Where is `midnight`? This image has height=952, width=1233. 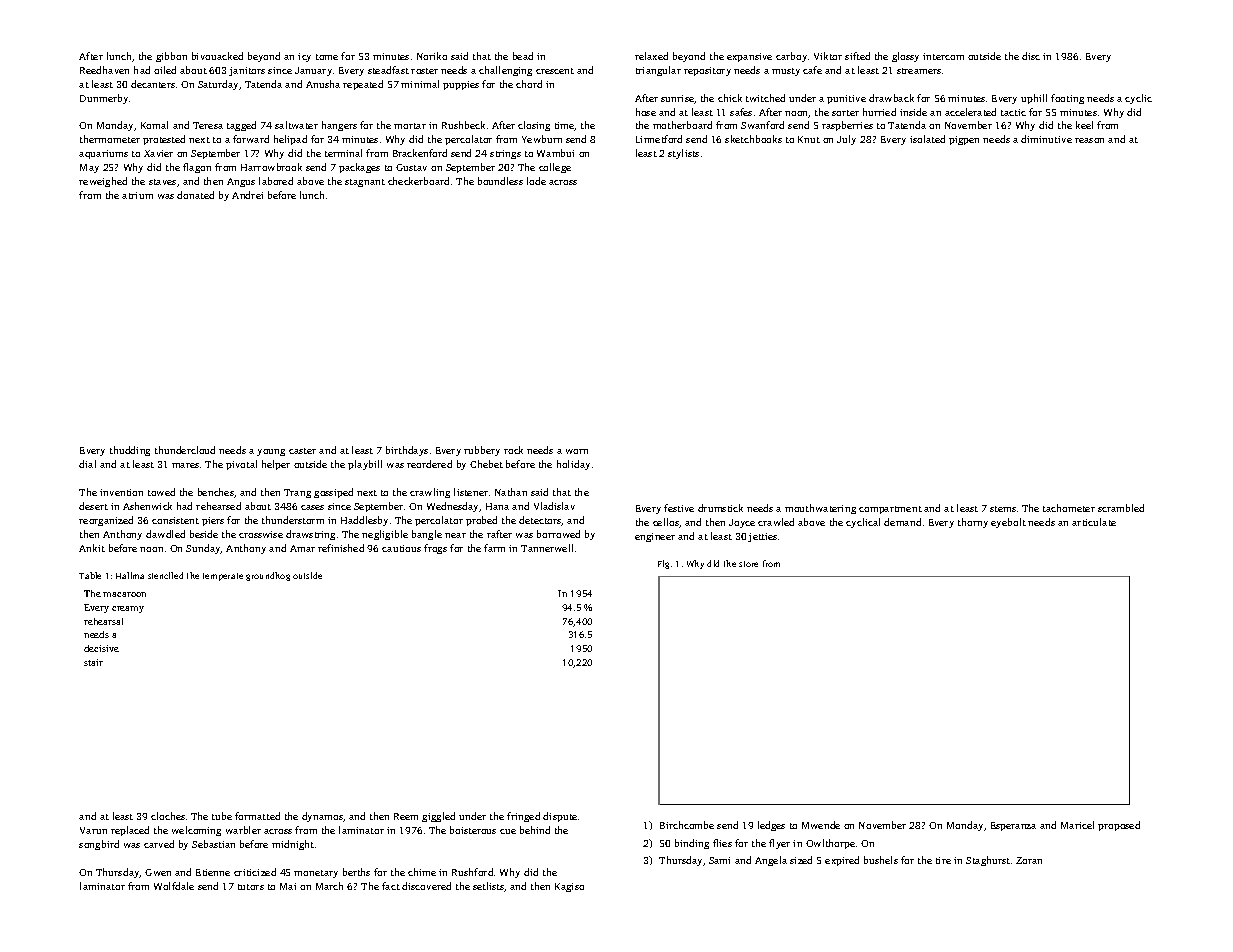
midnight is located at coordinates (293, 845).
